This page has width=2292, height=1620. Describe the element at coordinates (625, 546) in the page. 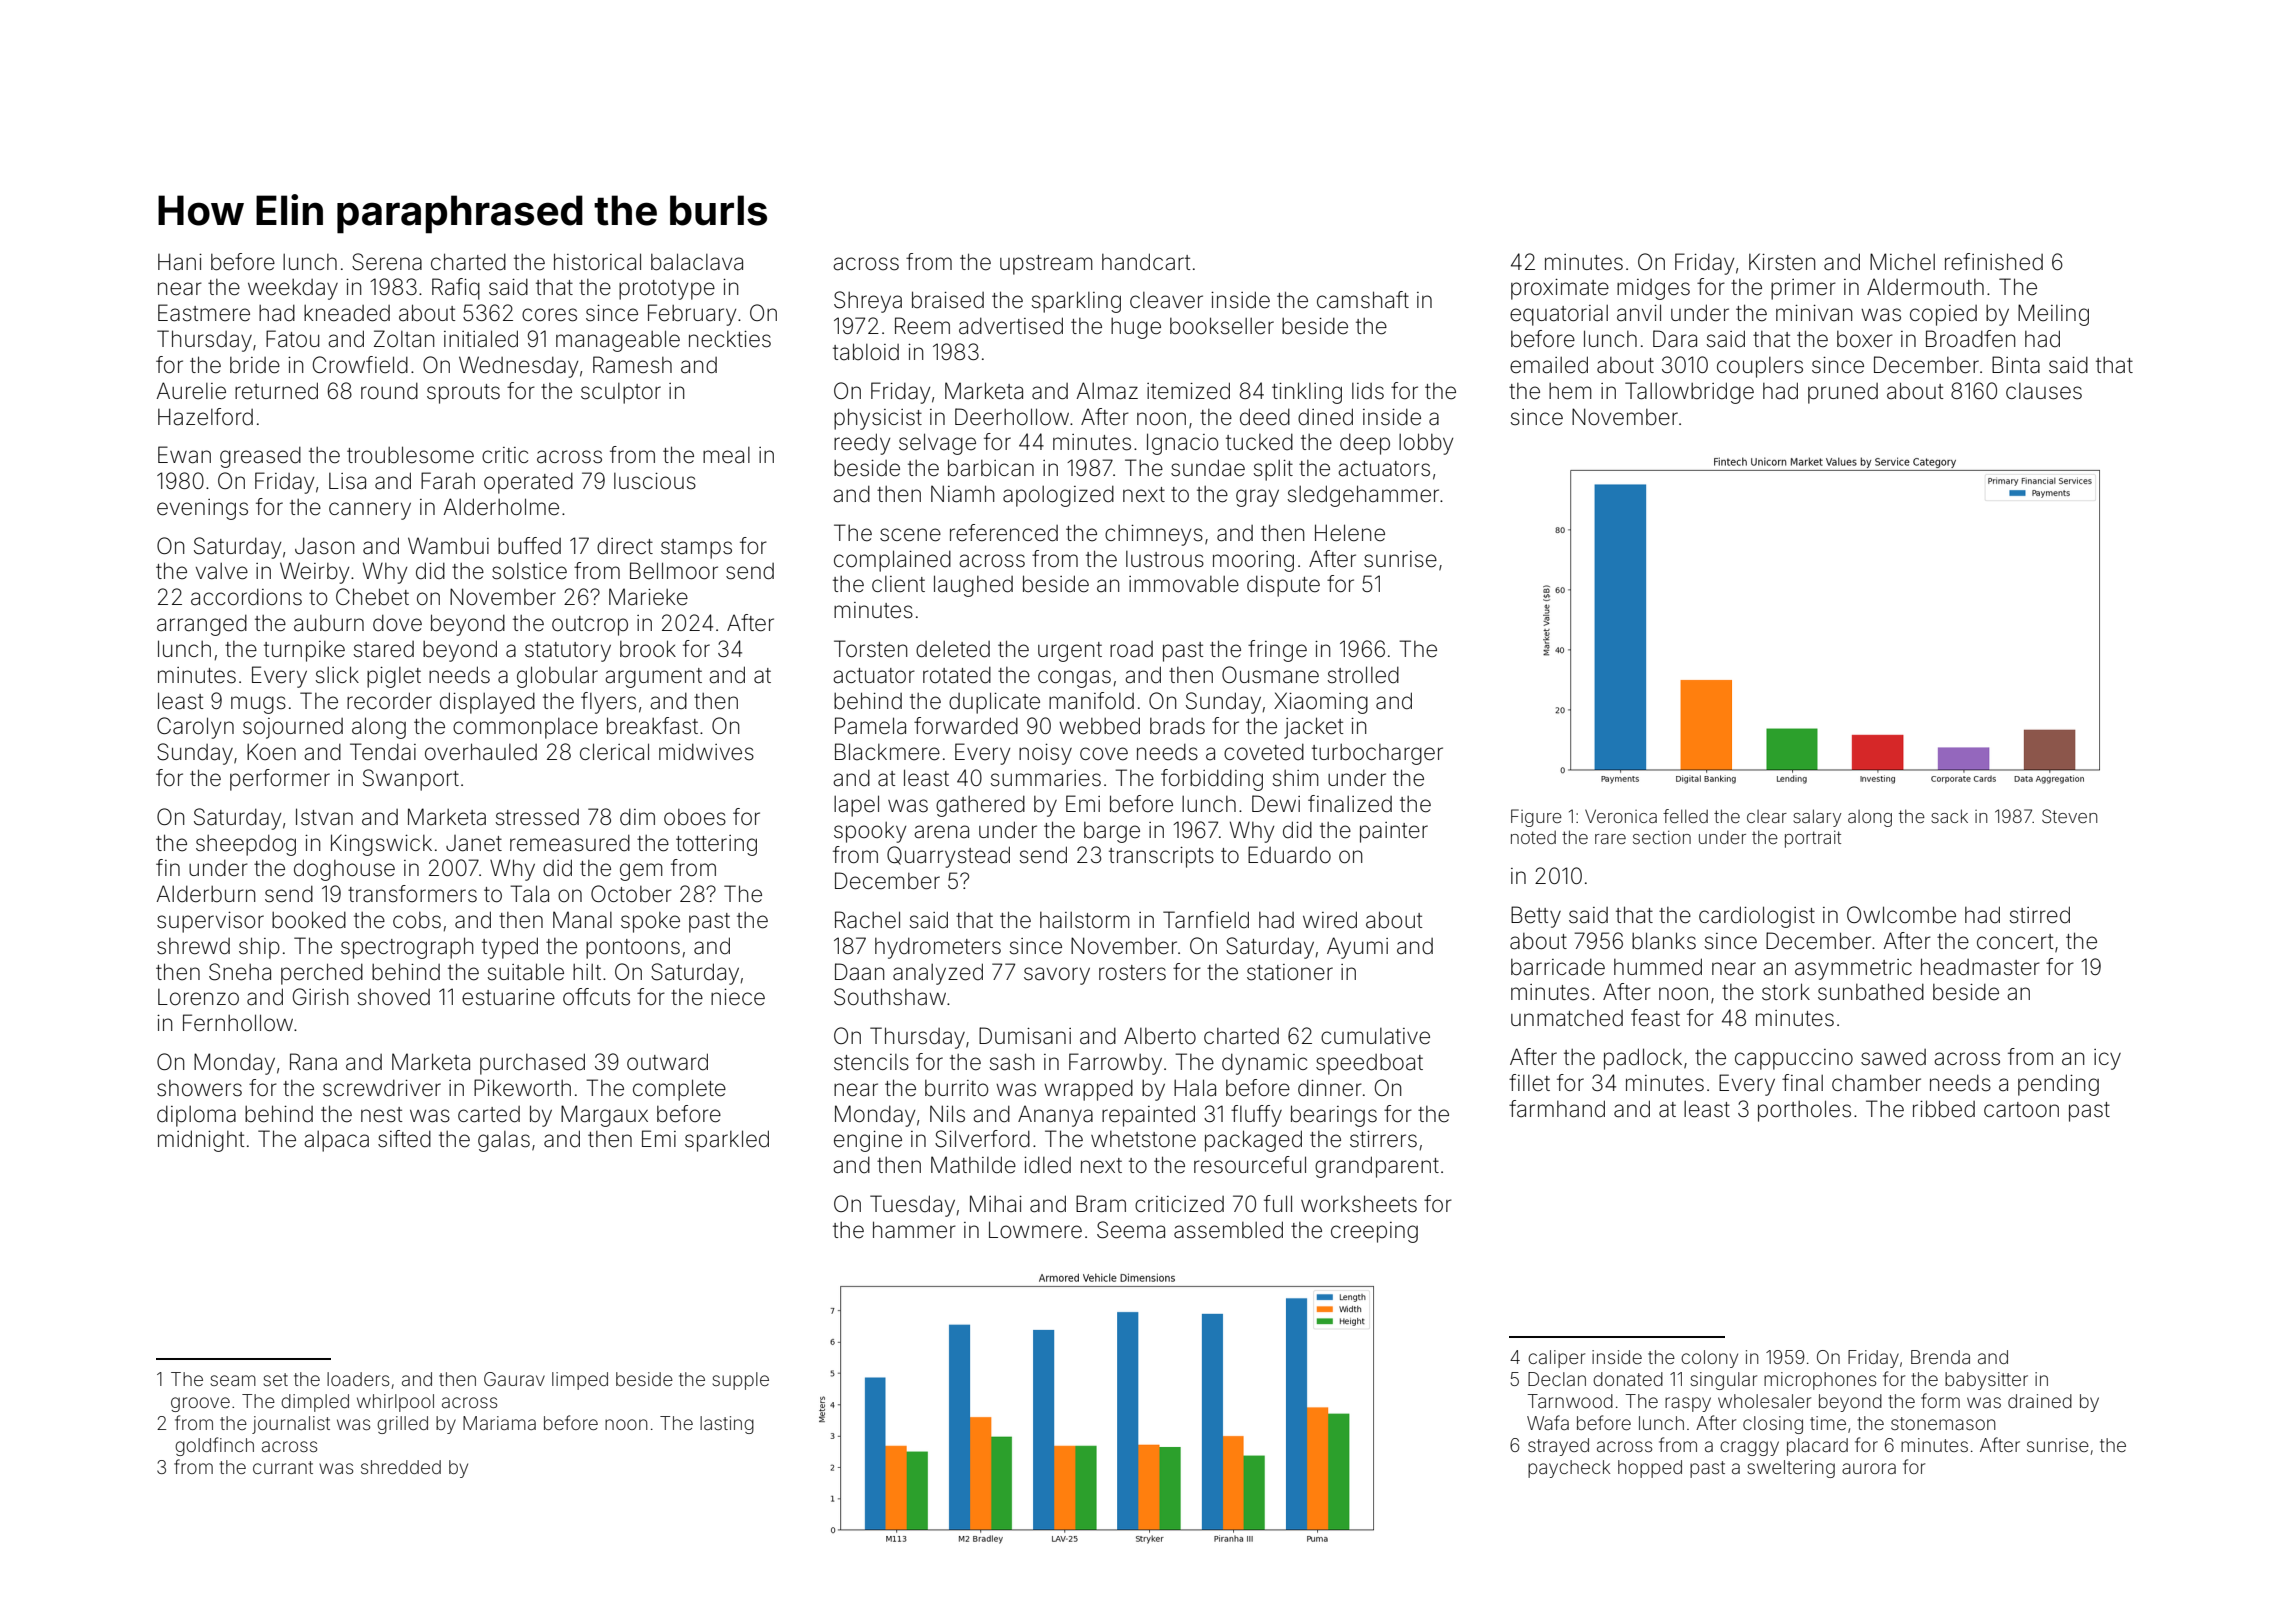

I see `direct` at that location.
